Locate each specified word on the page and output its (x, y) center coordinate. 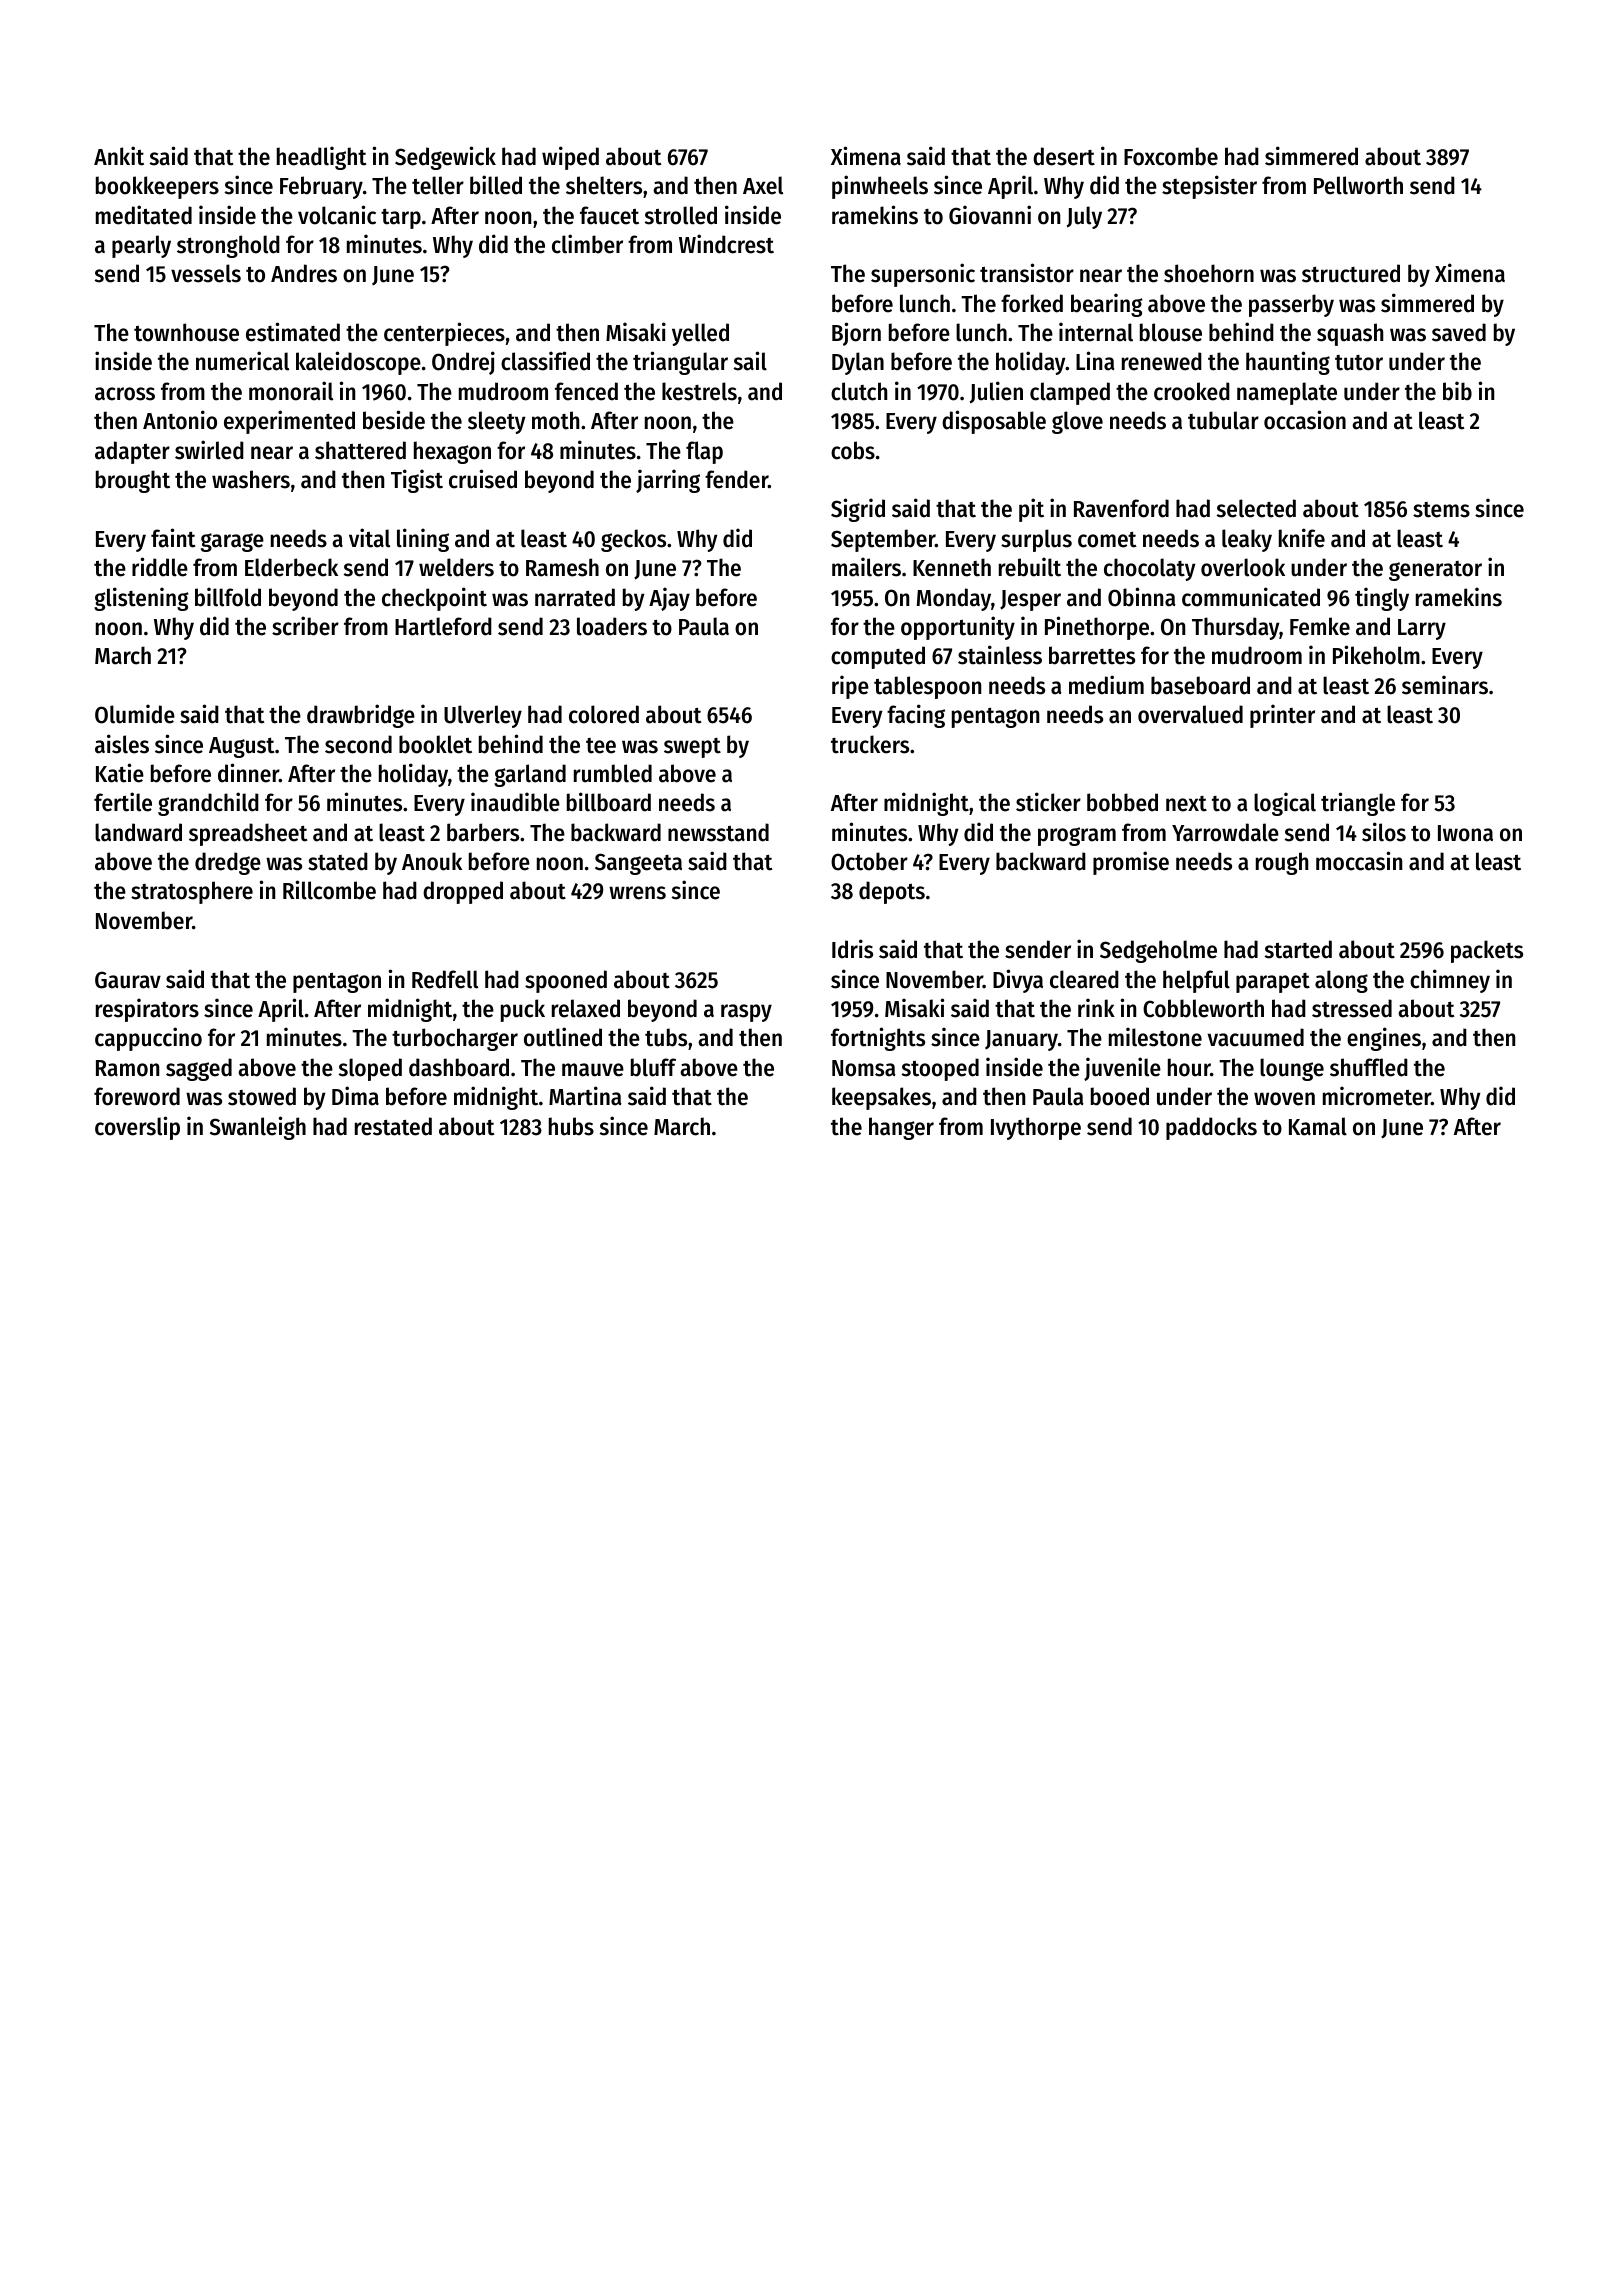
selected (1256, 508)
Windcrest (726, 244)
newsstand (718, 832)
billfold (228, 597)
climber (587, 244)
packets (1487, 951)
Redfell (445, 979)
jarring (668, 481)
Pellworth (1358, 185)
